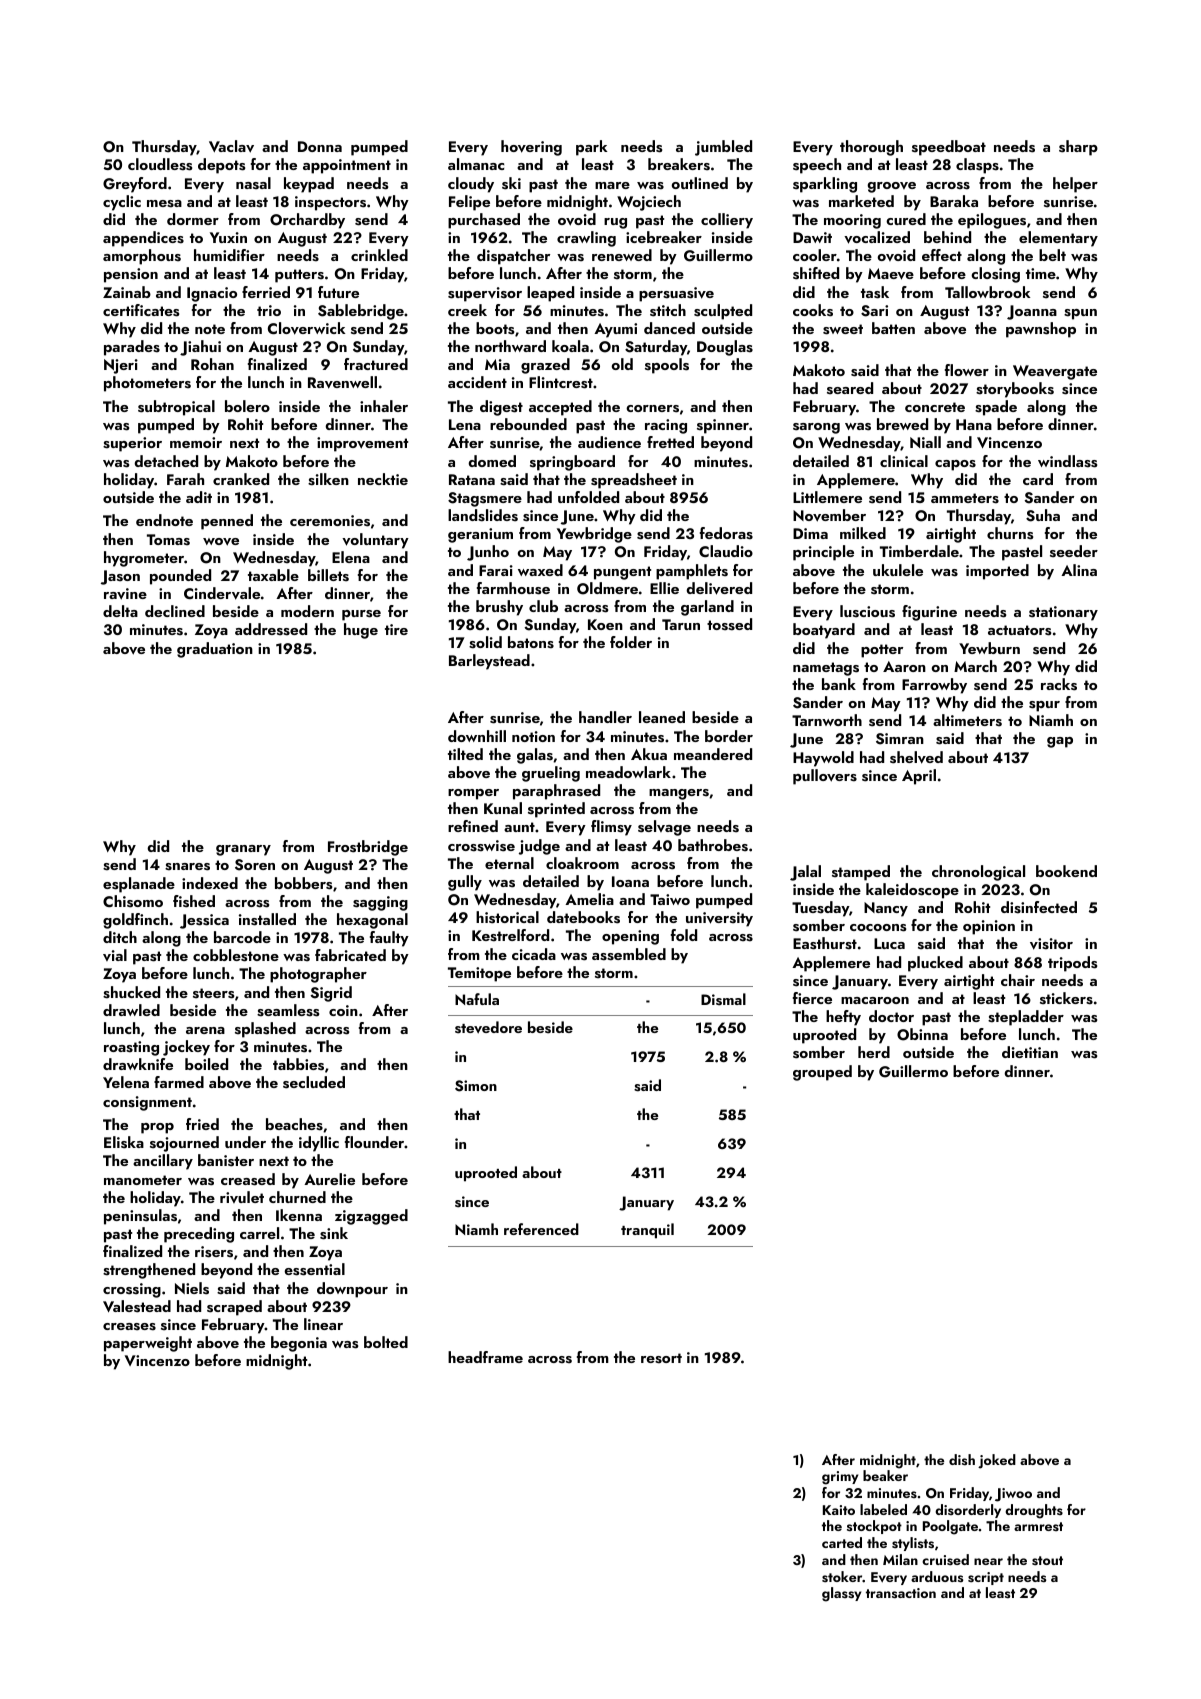  I want to click on grouped, so click(822, 1073).
